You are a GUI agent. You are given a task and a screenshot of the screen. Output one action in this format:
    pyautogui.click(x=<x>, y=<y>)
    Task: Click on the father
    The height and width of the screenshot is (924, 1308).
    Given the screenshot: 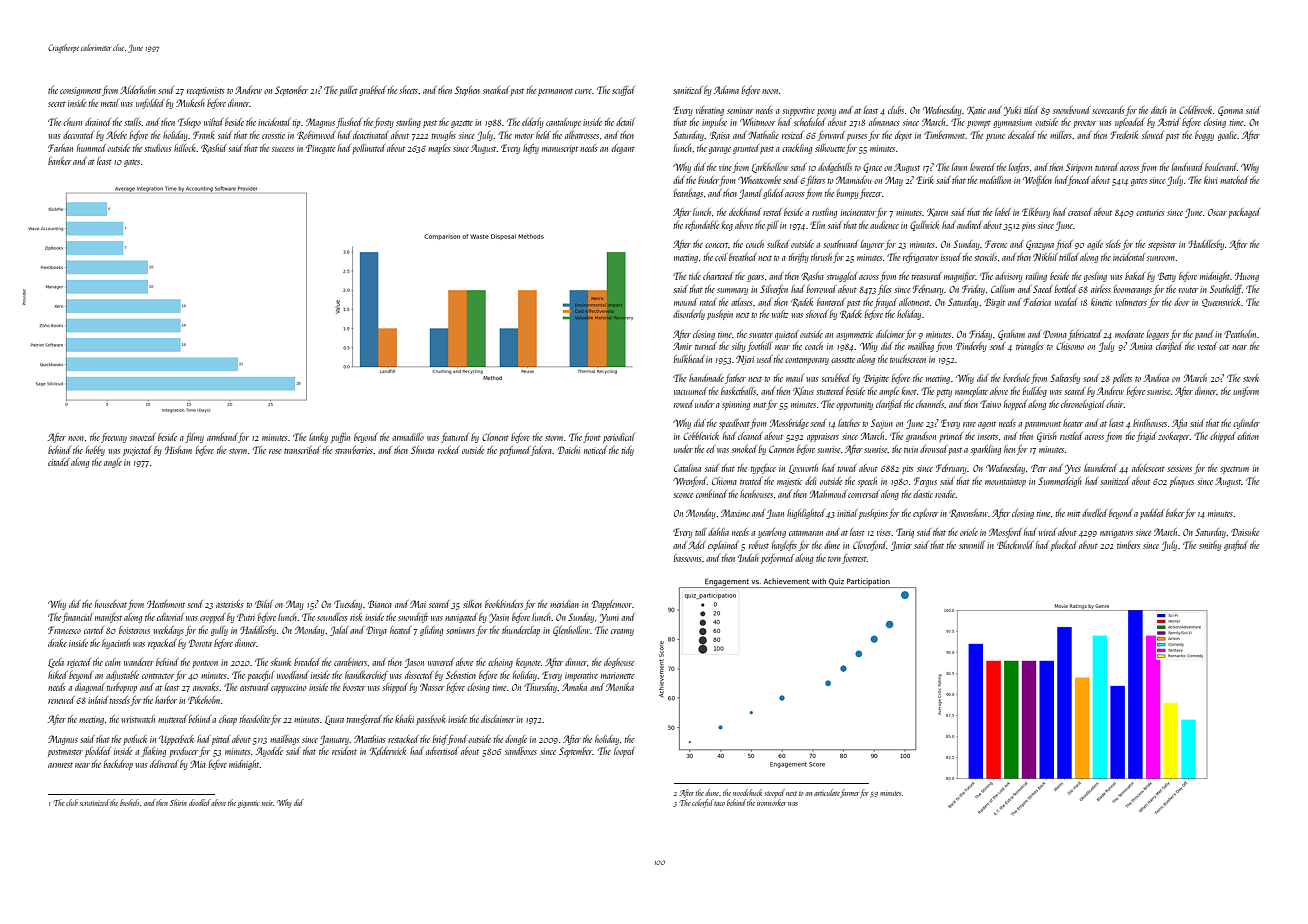 What is the action you would take?
    pyautogui.click(x=735, y=379)
